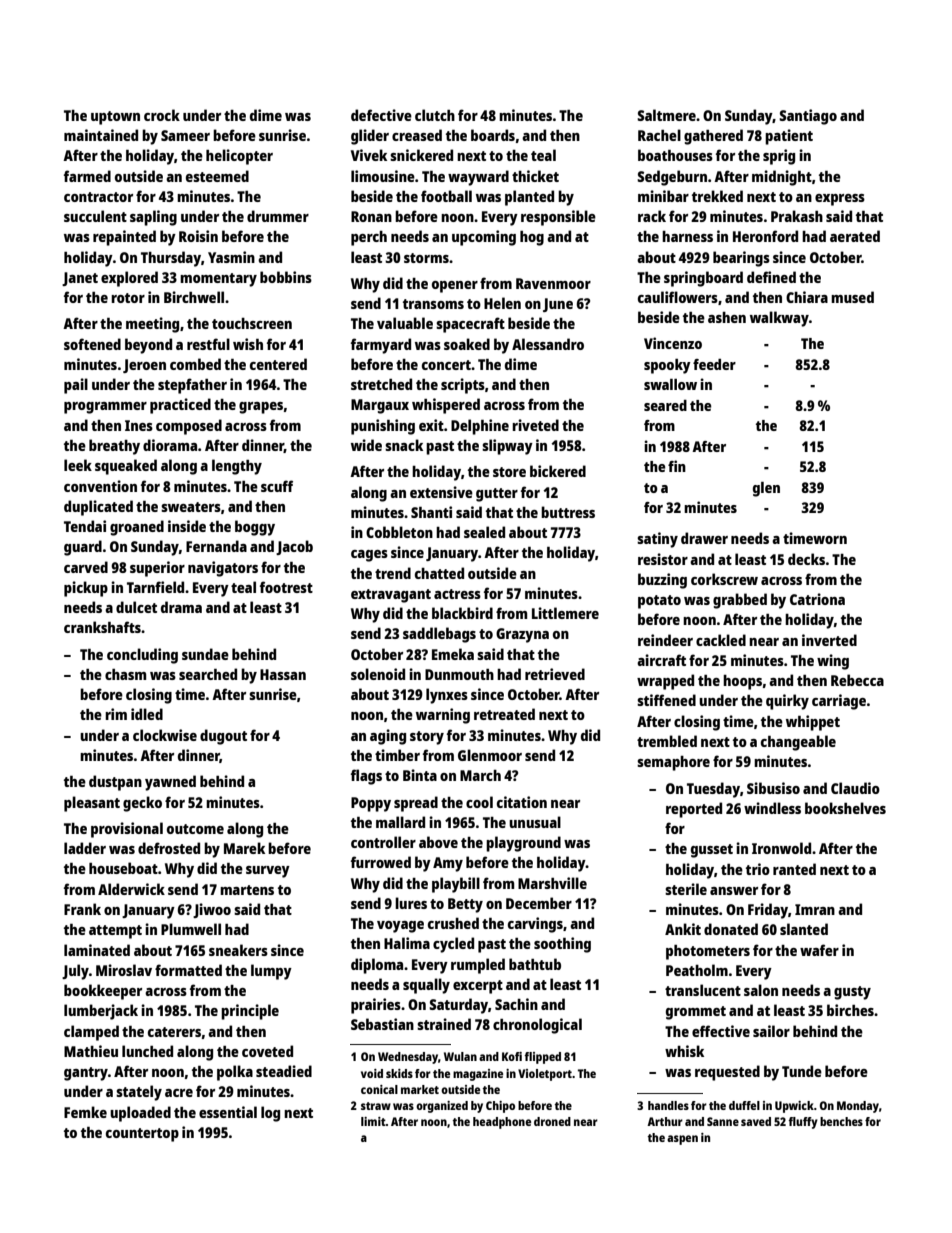 Image resolution: width=952 pixels, height=1233 pixels. Describe the element at coordinates (808, 117) in the image. I see `Santiago` at that location.
